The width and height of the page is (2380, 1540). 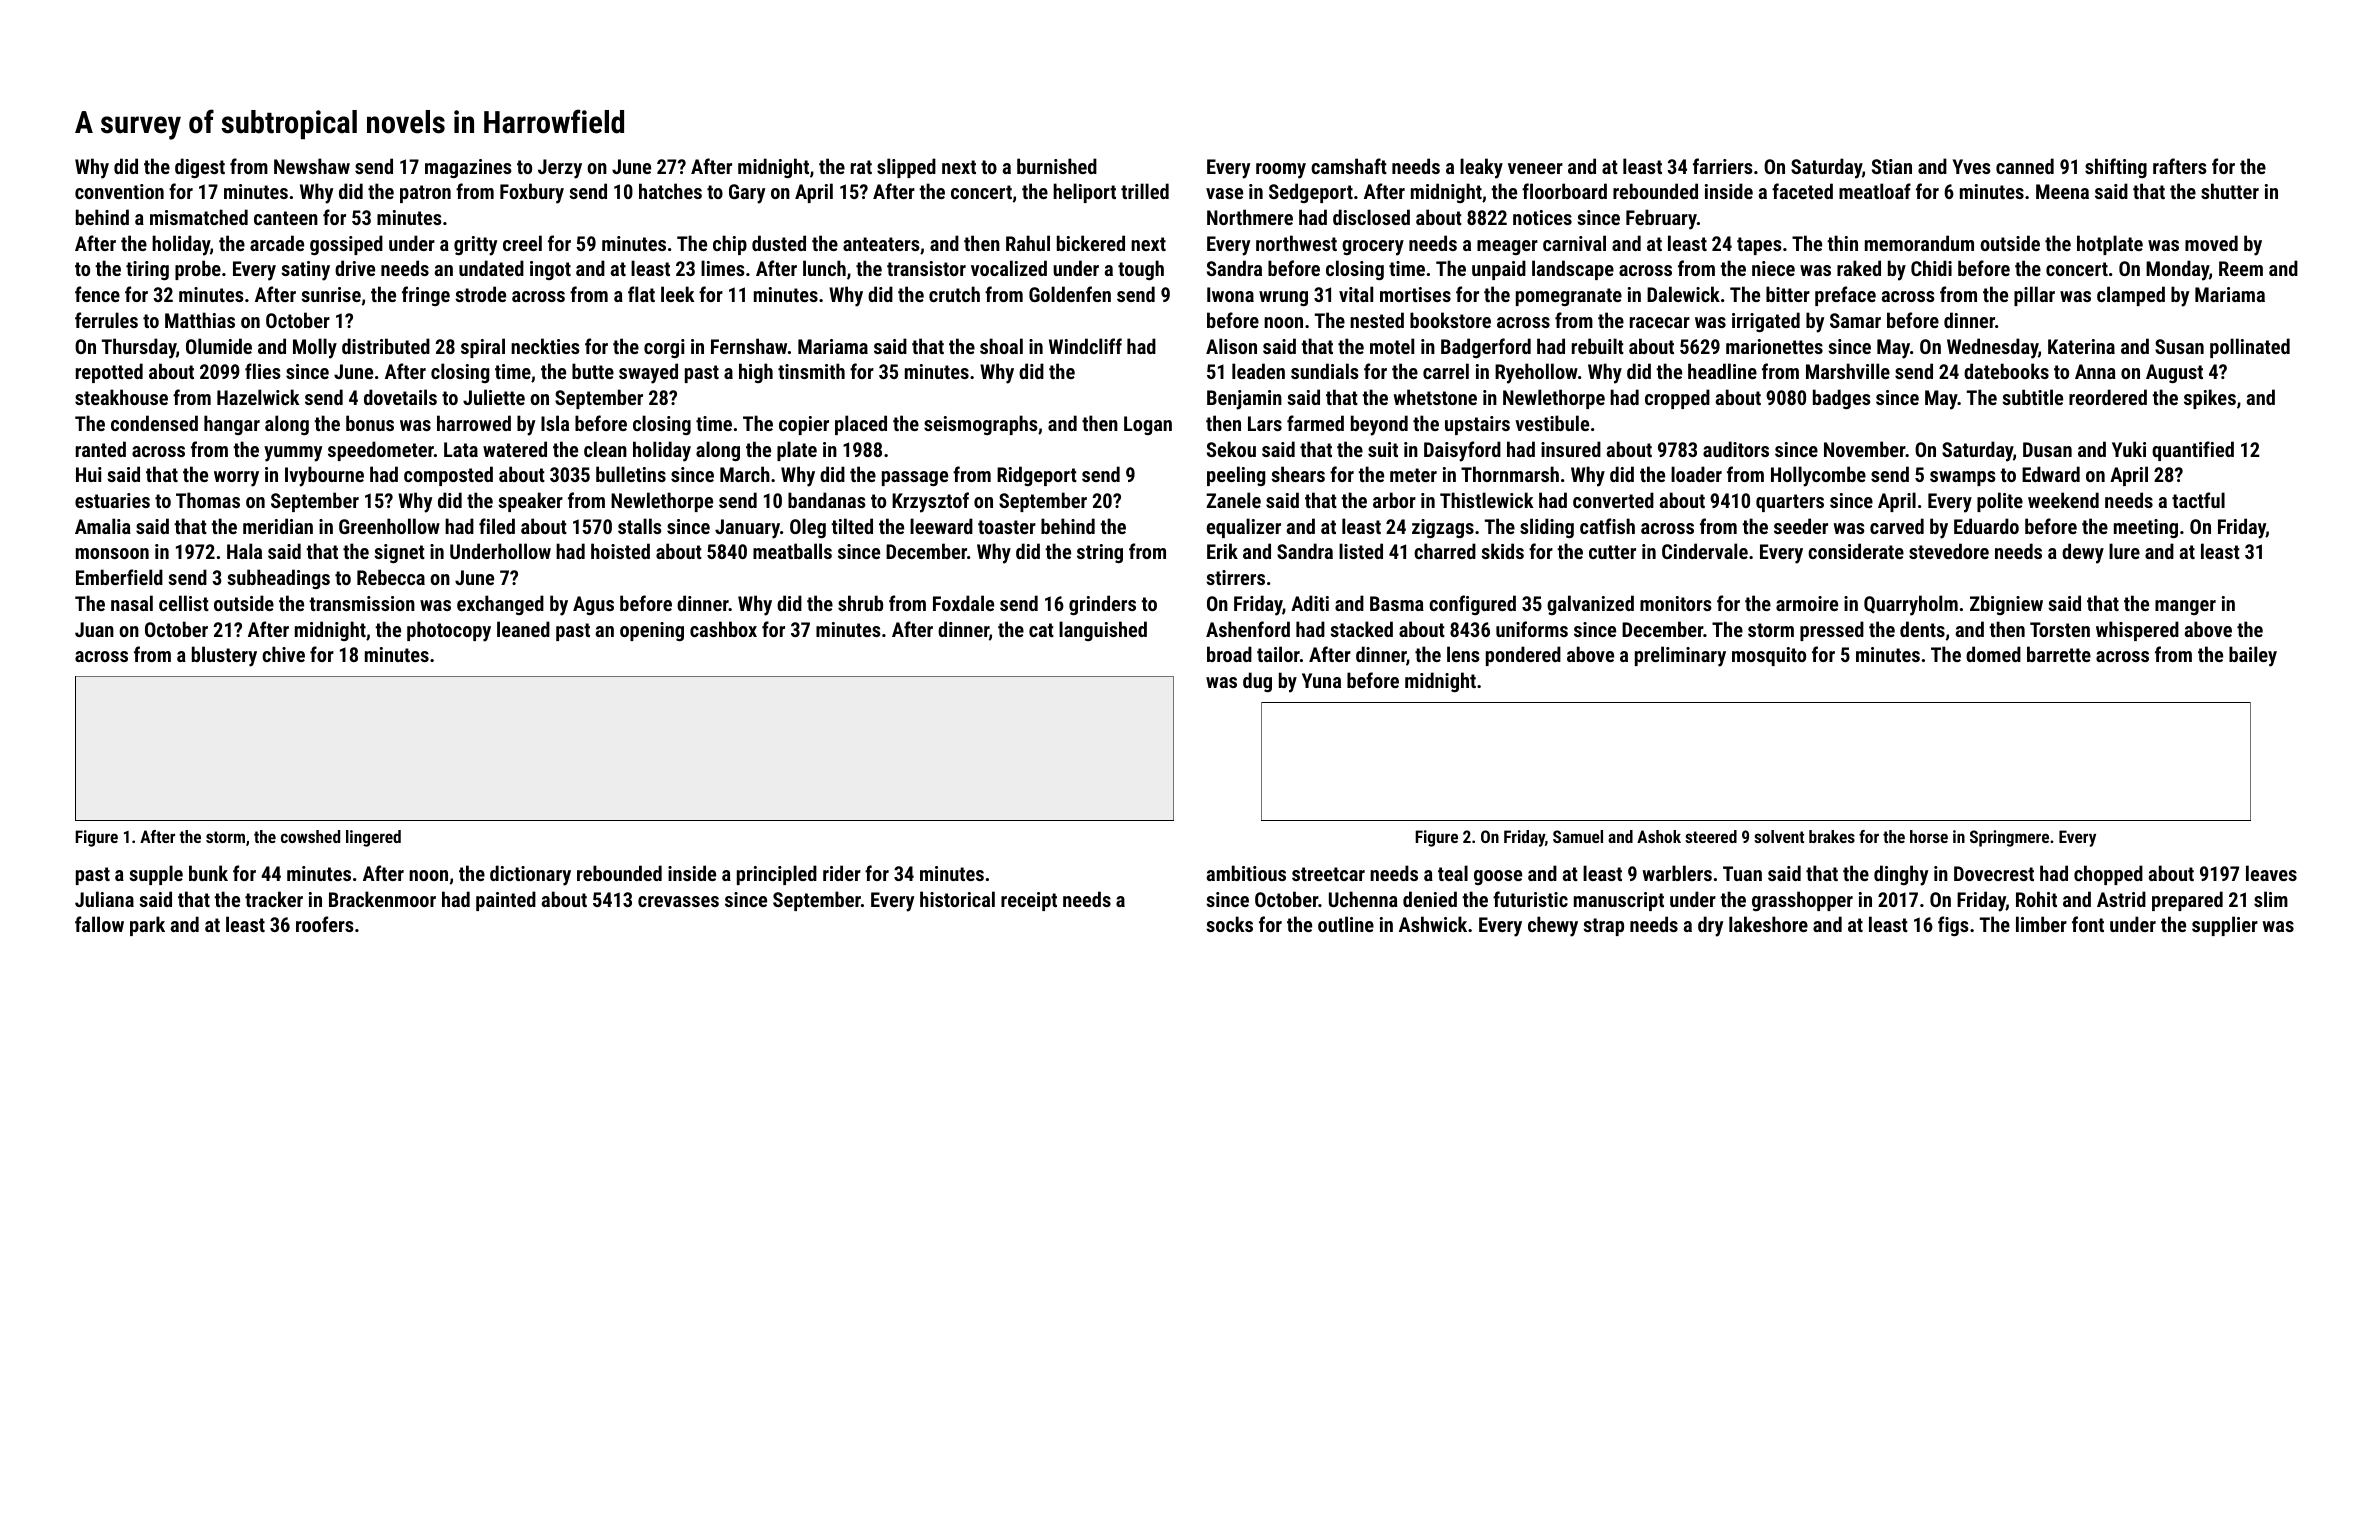 What do you see at coordinates (861, 425) in the page?
I see `placed` at bounding box center [861, 425].
